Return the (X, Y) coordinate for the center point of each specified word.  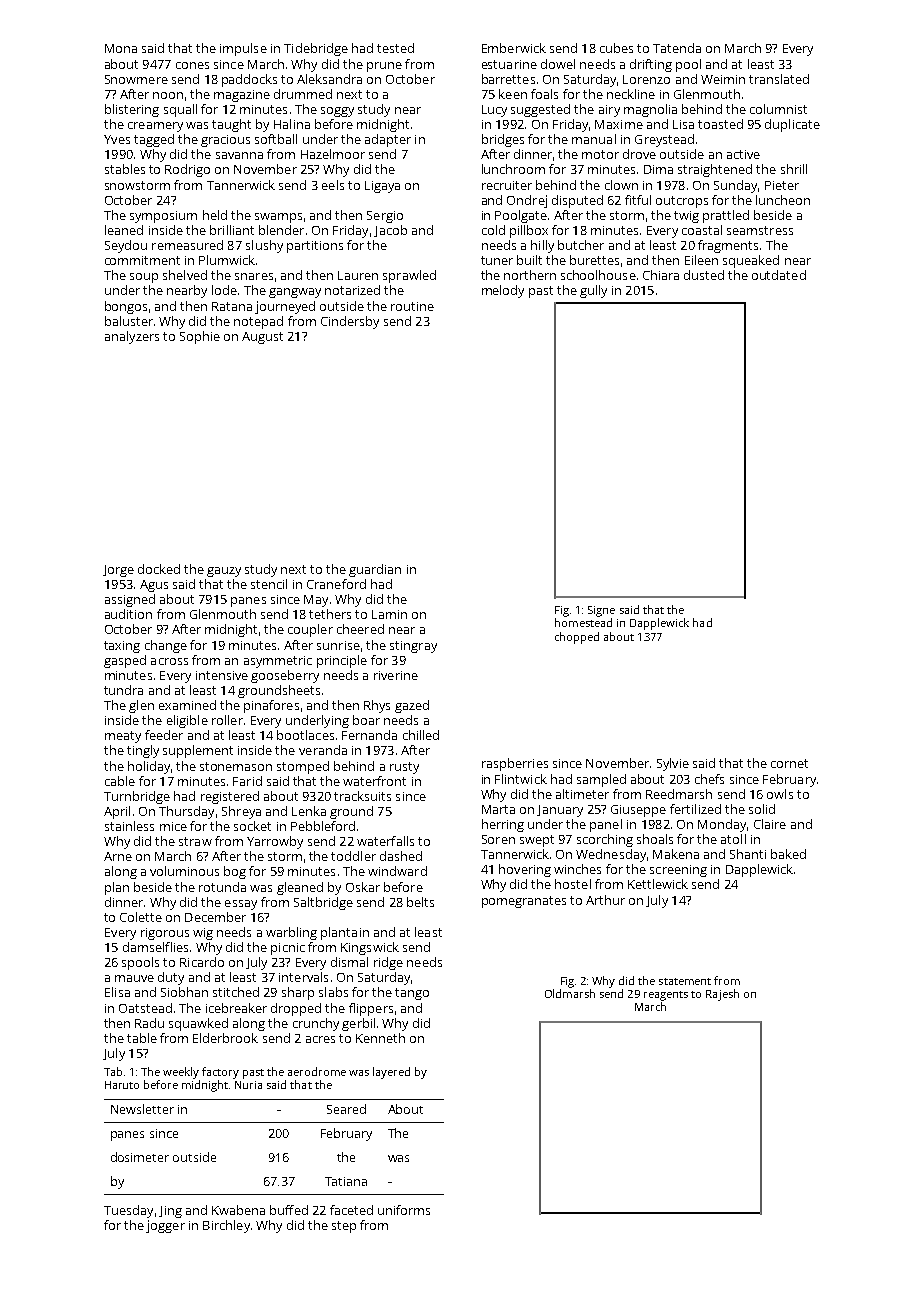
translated (779, 79)
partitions (315, 247)
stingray (413, 647)
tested (395, 48)
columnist (778, 109)
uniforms (404, 1210)
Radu (149, 1023)
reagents (666, 996)
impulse (243, 49)
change (166, 646)
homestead (583, 622)
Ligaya (382, 187)
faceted (351, 1210)
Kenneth (380, 1038)
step (344, 1227)
